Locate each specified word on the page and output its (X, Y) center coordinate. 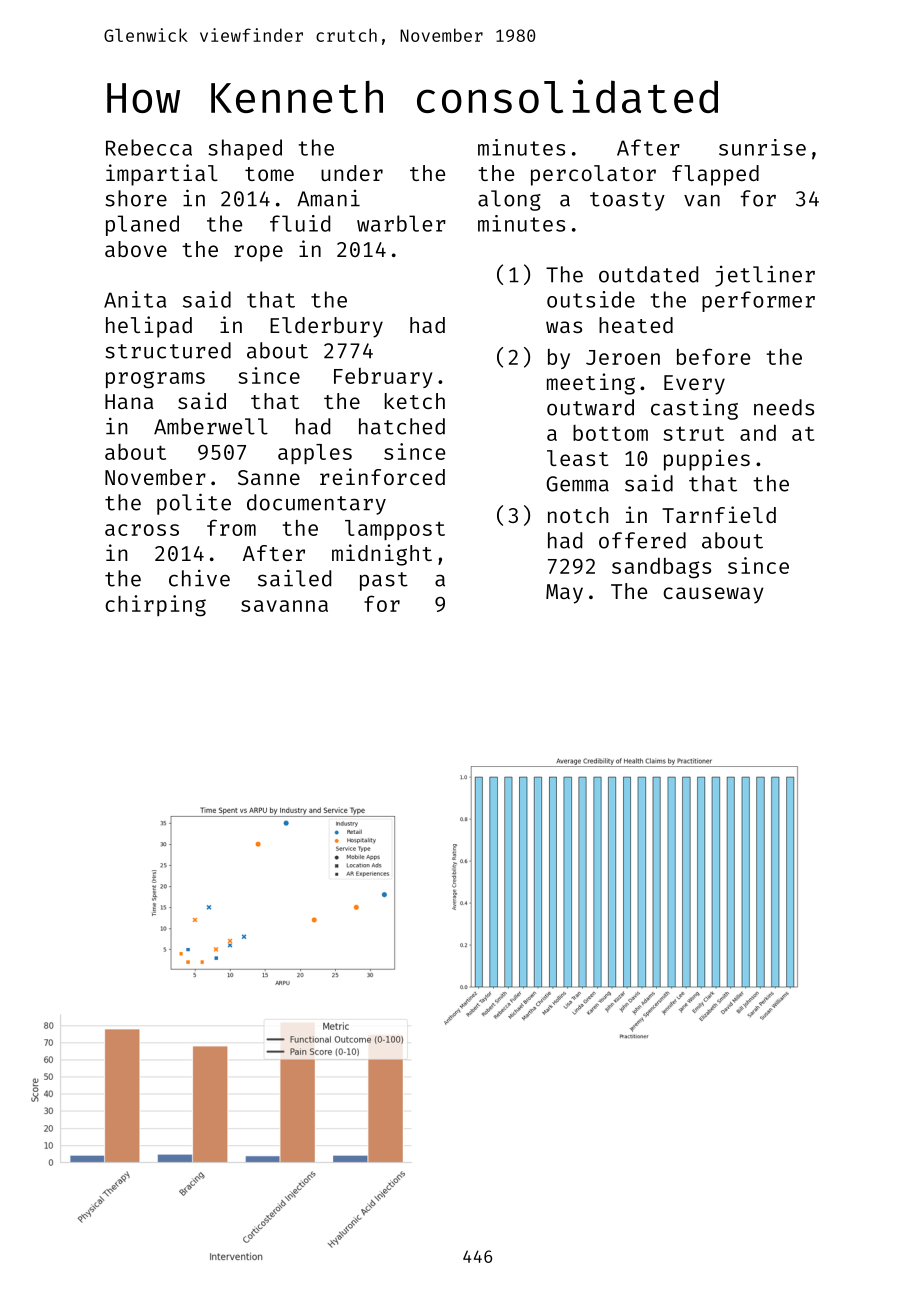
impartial (162, 175)
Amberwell (211, 426)
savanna (284, 606)
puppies (707, 460)
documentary (316, 504)
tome (269, 174)
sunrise (762, 147)
